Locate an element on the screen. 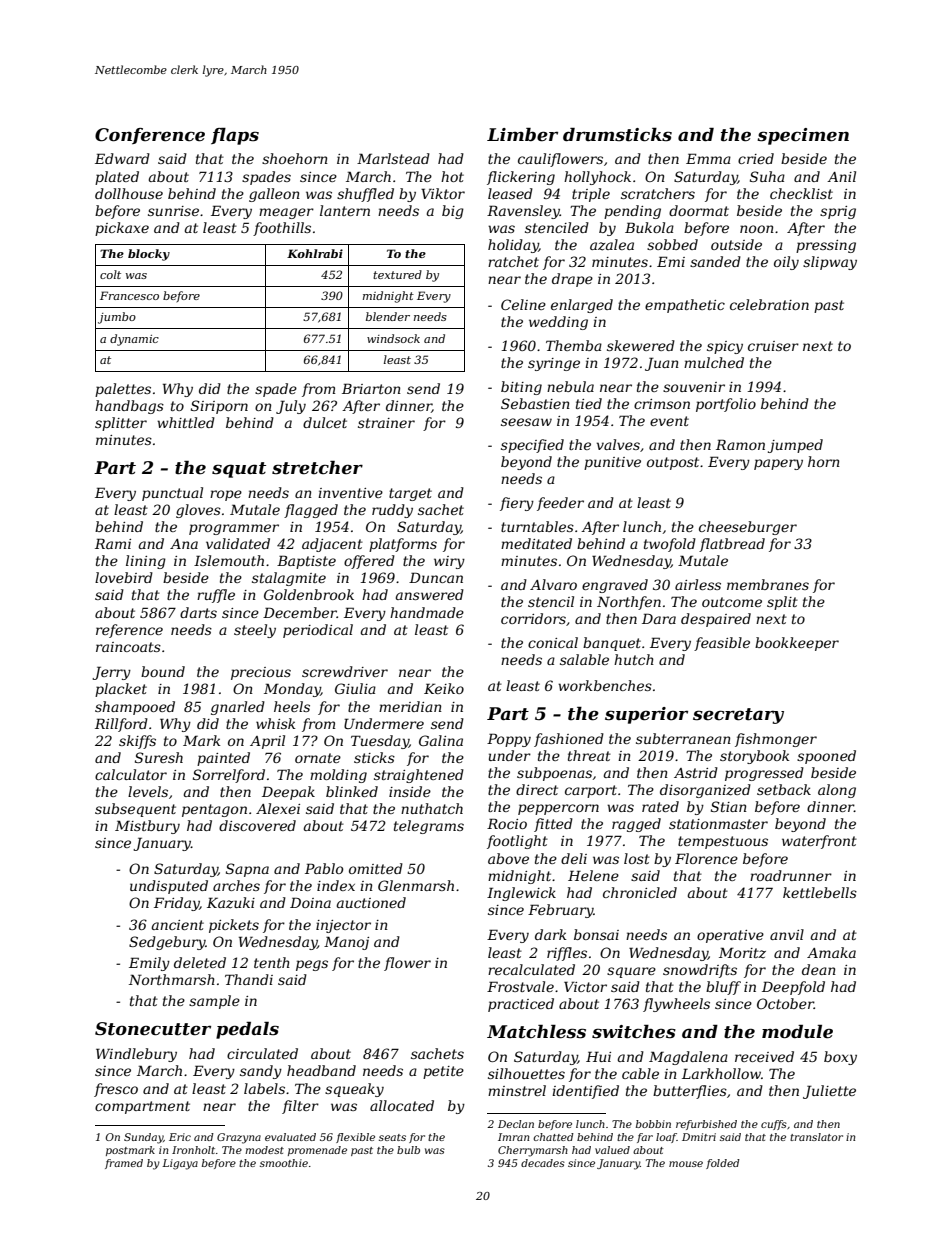  specified is located at coordinates (532, 446).
